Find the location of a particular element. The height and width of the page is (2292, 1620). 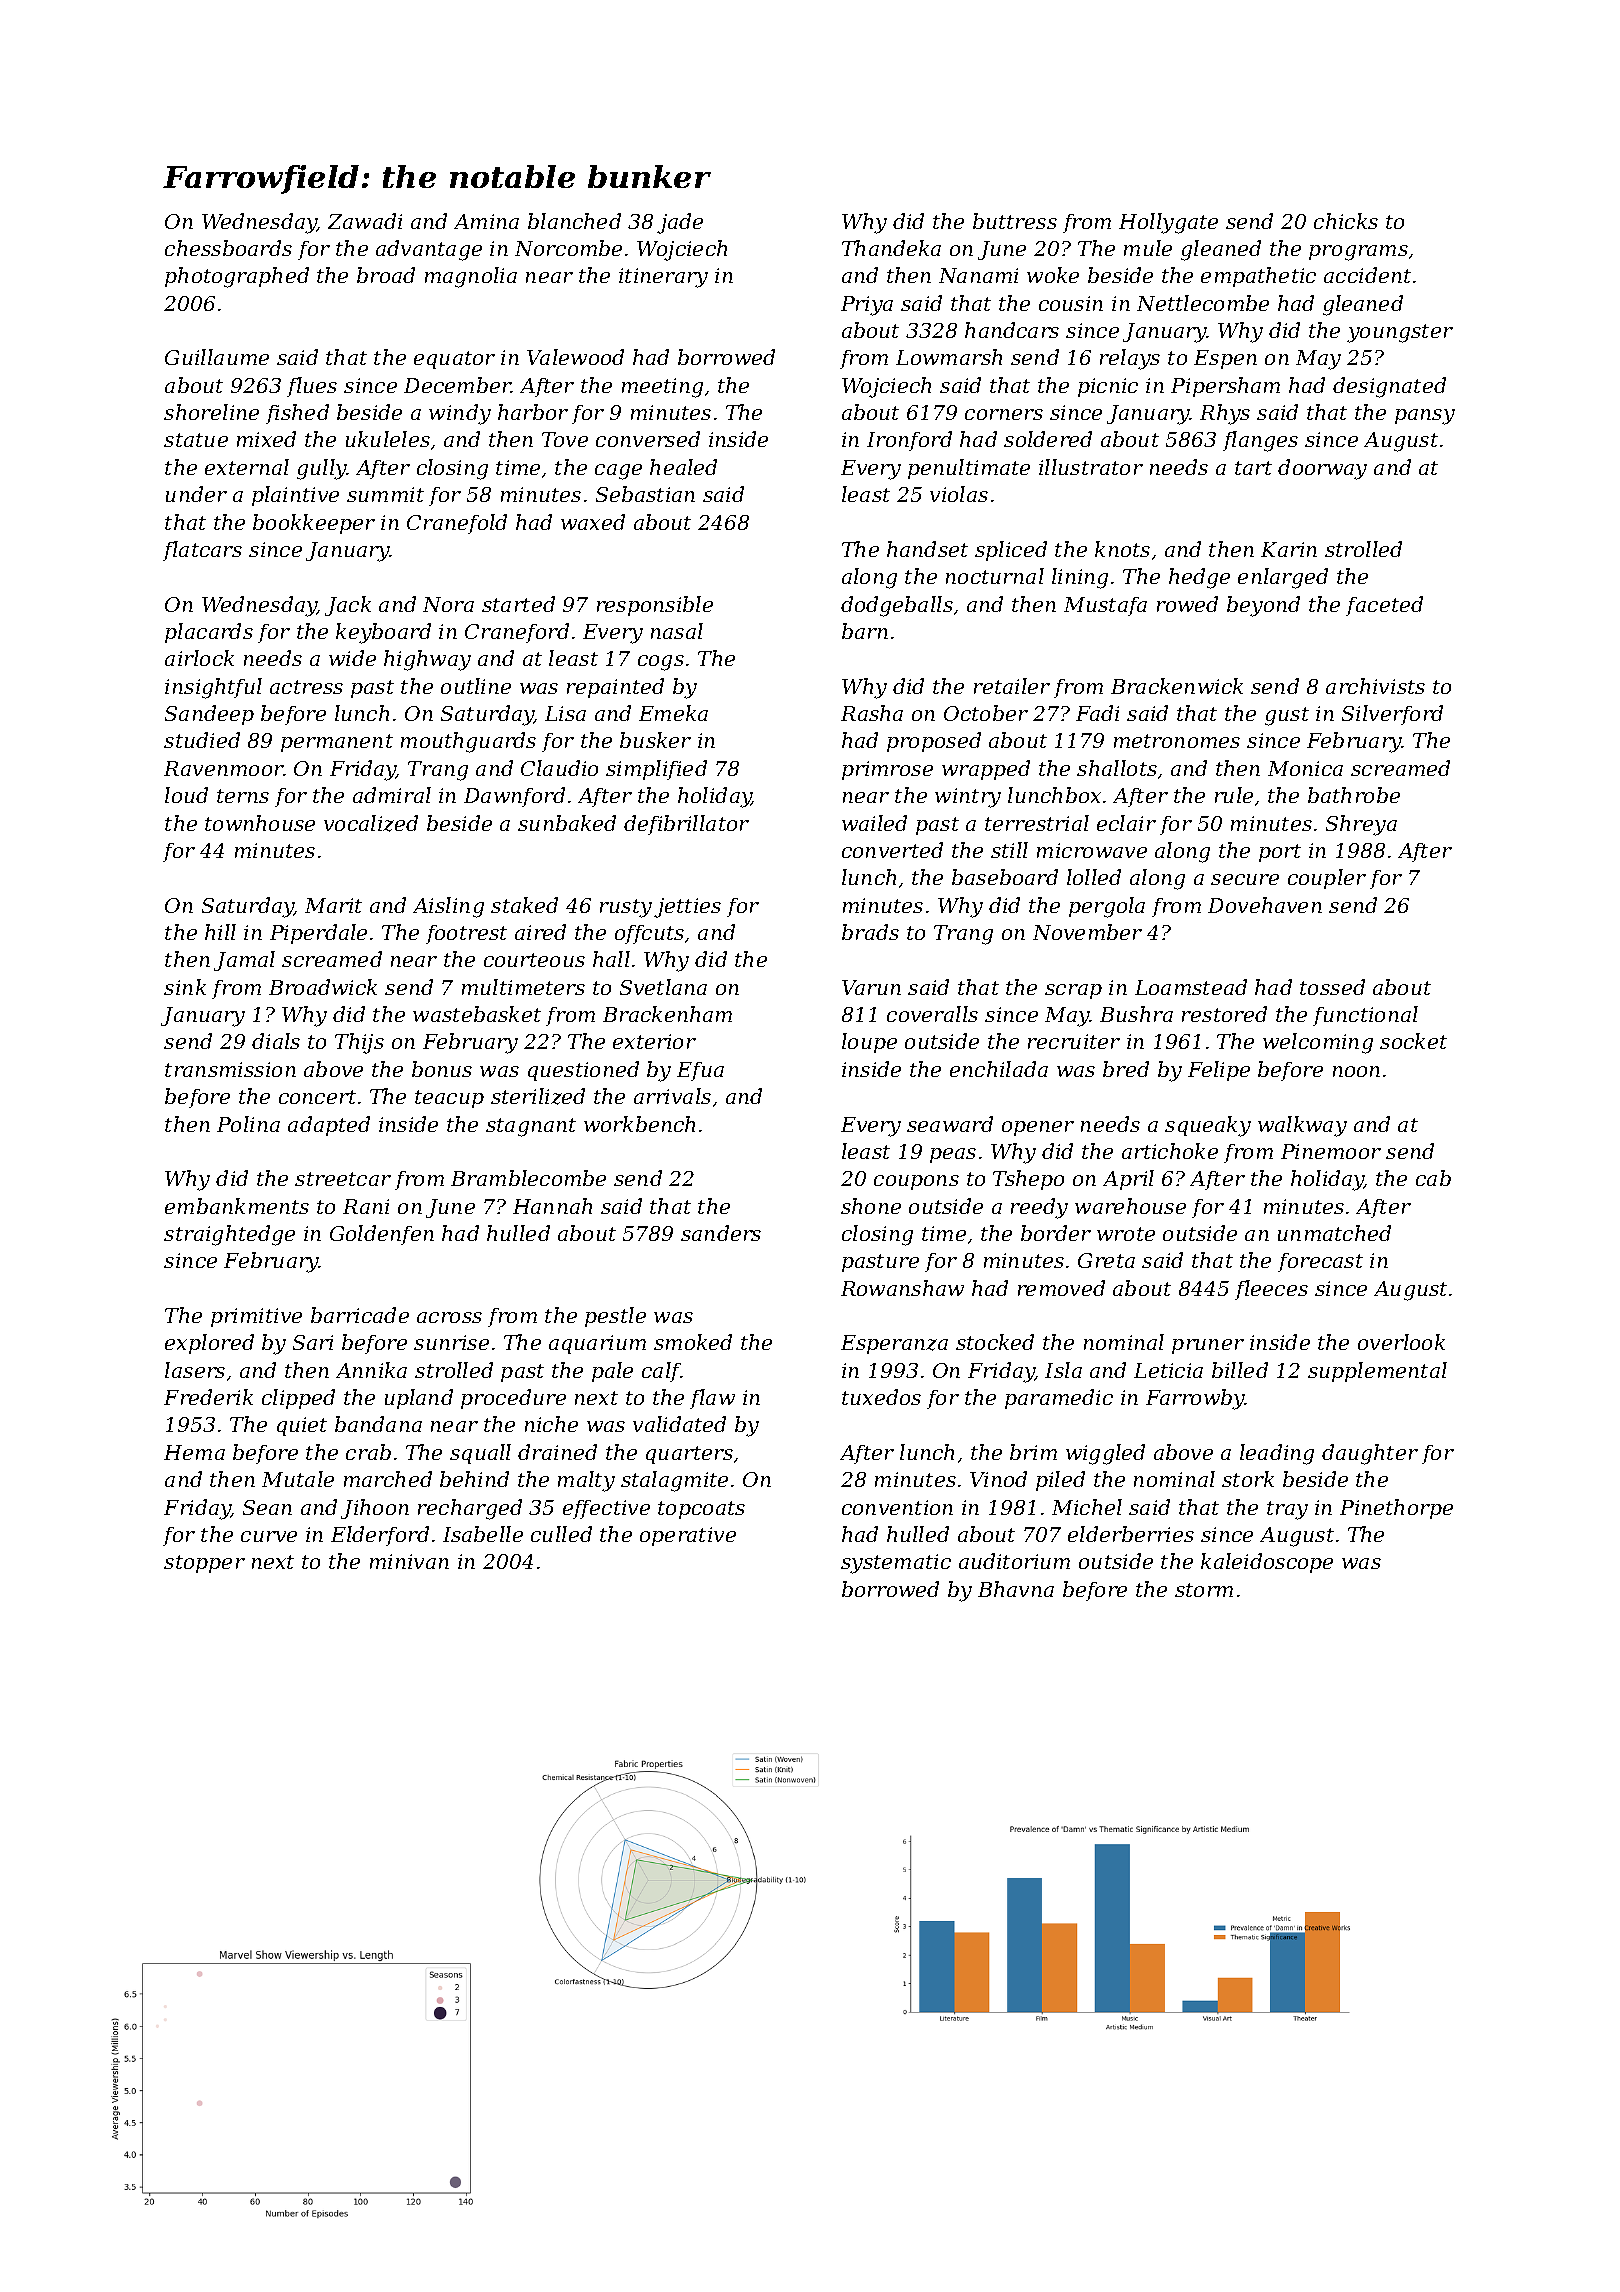

Amina is located at coordinates (486, 221).
